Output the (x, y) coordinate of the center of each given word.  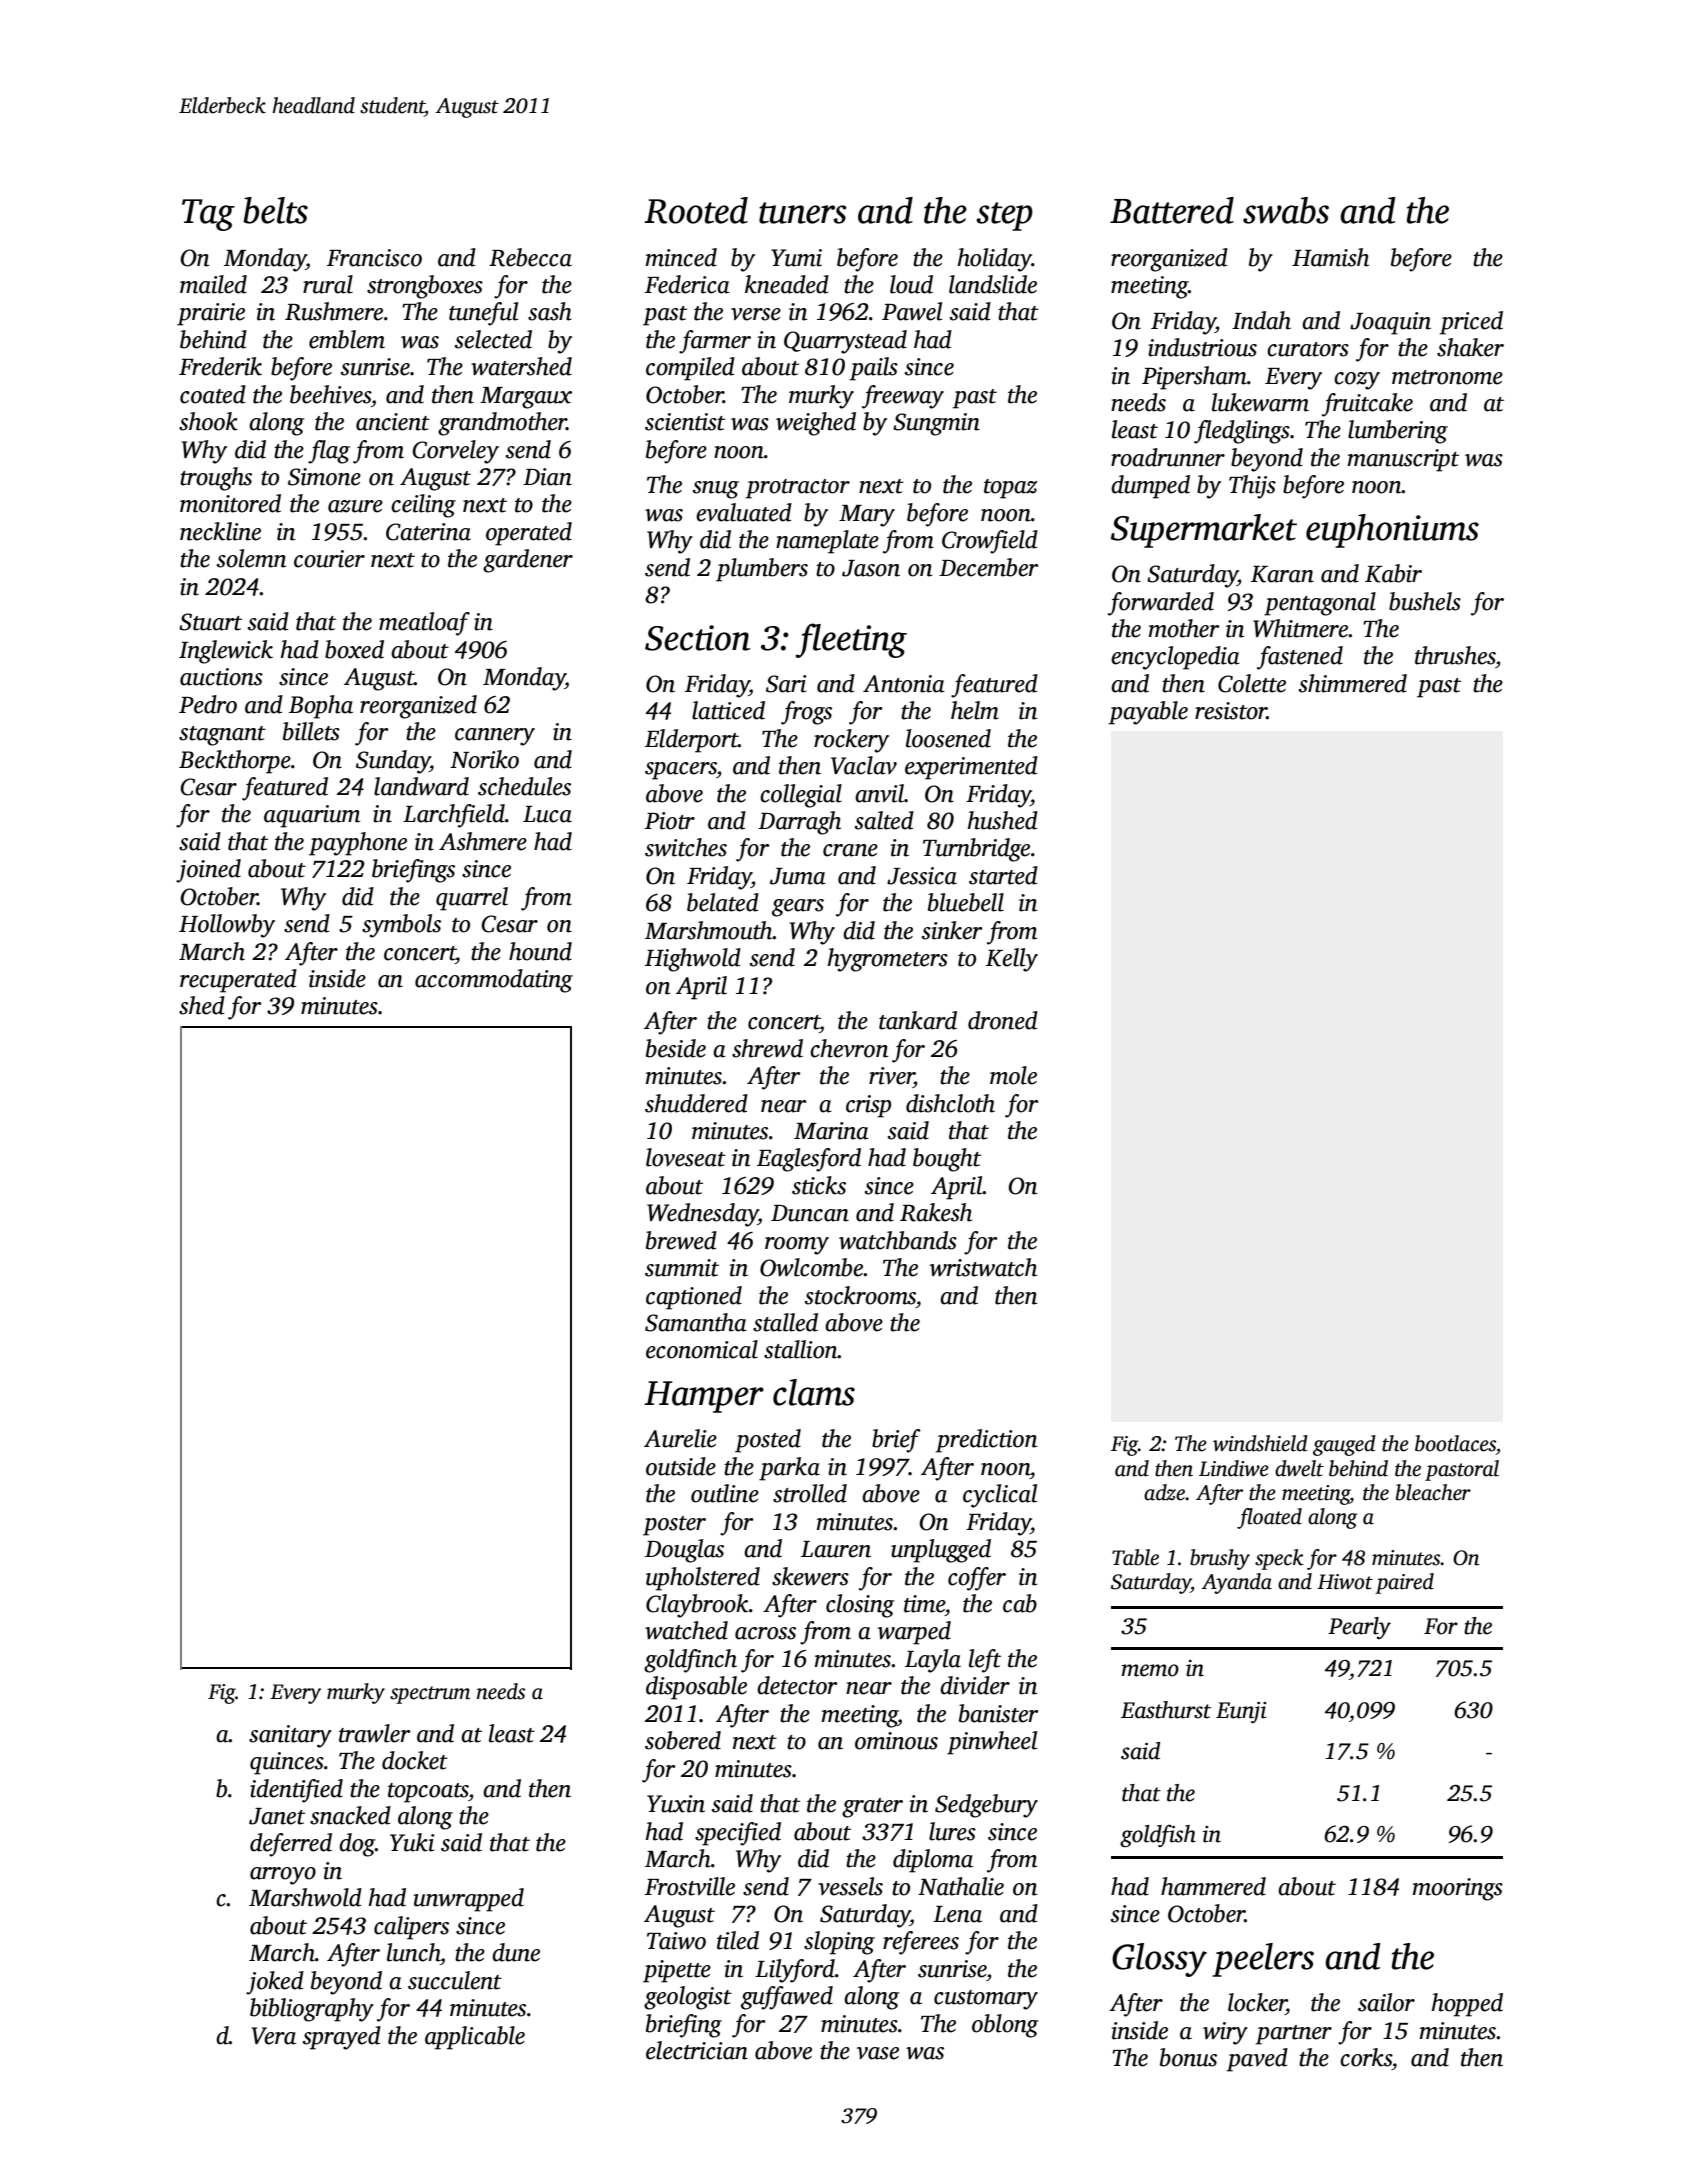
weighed (816, 424)
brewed (681, 1240)
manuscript (1403, 460)
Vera (274, 2036)
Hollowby (227, 926)
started (1003, 875)
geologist (688, 1998)
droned (1003, 1020)
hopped (1467, 2005)
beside (676, 1048)
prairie (211, 314)
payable (1148, 713)
